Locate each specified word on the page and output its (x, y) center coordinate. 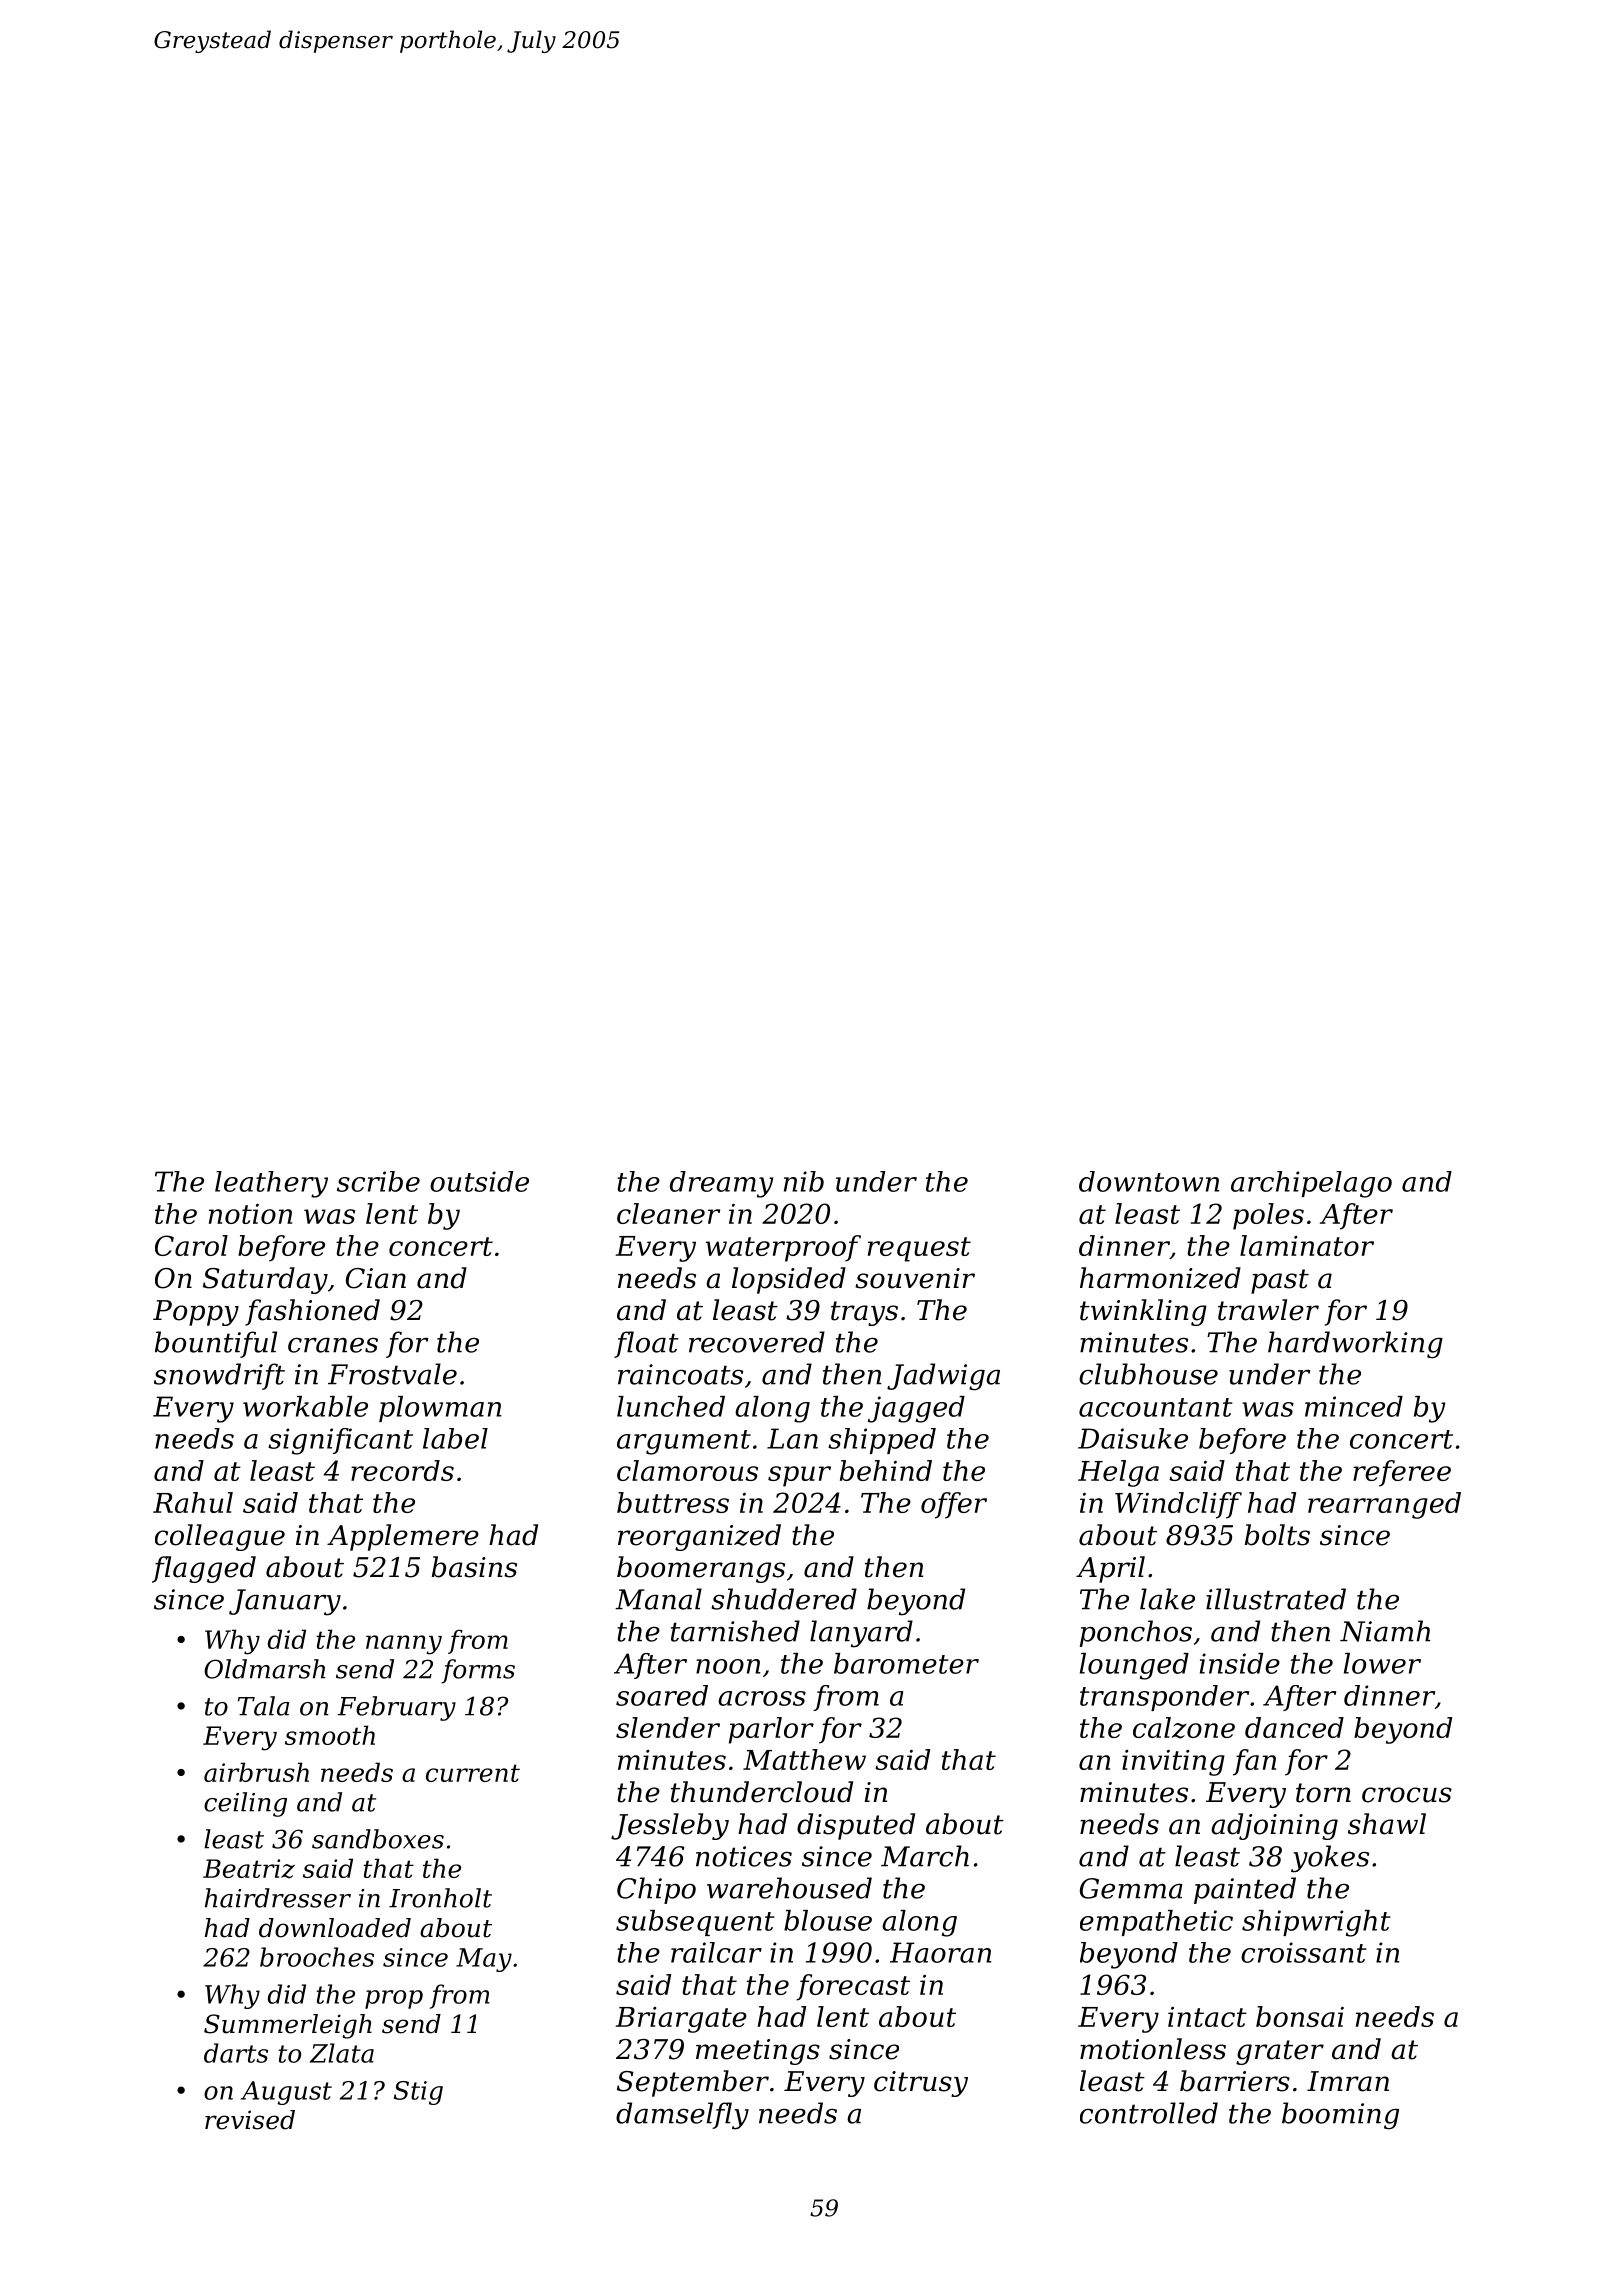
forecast (853, 1987)
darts (236, 2053)
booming (1340, 2116)
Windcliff (1178, 1505)
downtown (1149, 1181)
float (646, 1344)
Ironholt (440, 1898)
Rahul (193, 1502)
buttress (673, 1502)
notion (250, 1214)
